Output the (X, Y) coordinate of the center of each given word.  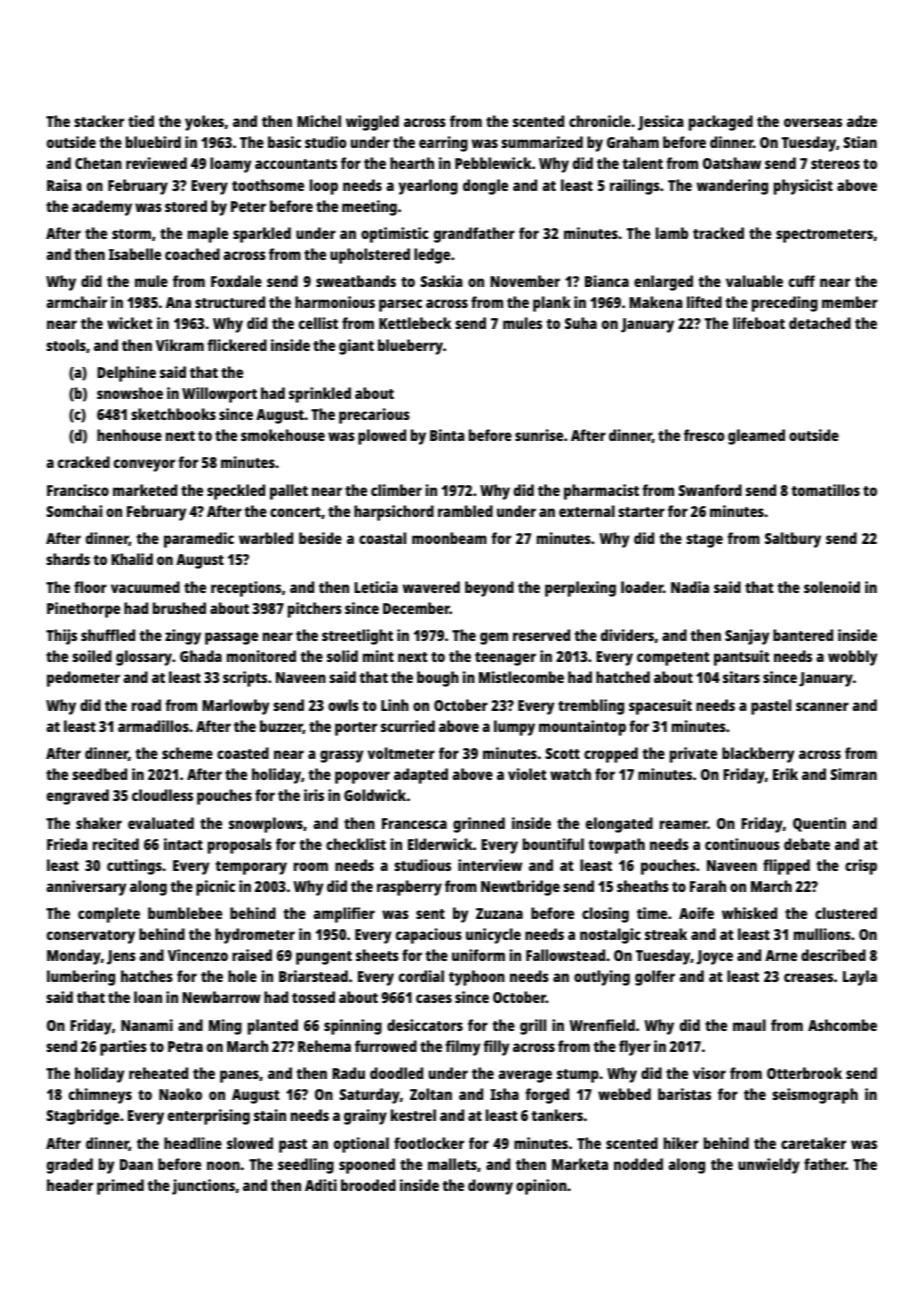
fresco (704, 435)
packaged (721, 123)
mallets (452, 1164)
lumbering (81, 978)
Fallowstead (565, 955)
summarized (542, 142)
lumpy (514, 728)
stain (270, 1115)
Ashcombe (842, 1025)
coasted (243, 753)
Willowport (219, 395)
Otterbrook (804, 1073)
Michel (319, 121)
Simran (853, 774)
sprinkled (320, 395)
